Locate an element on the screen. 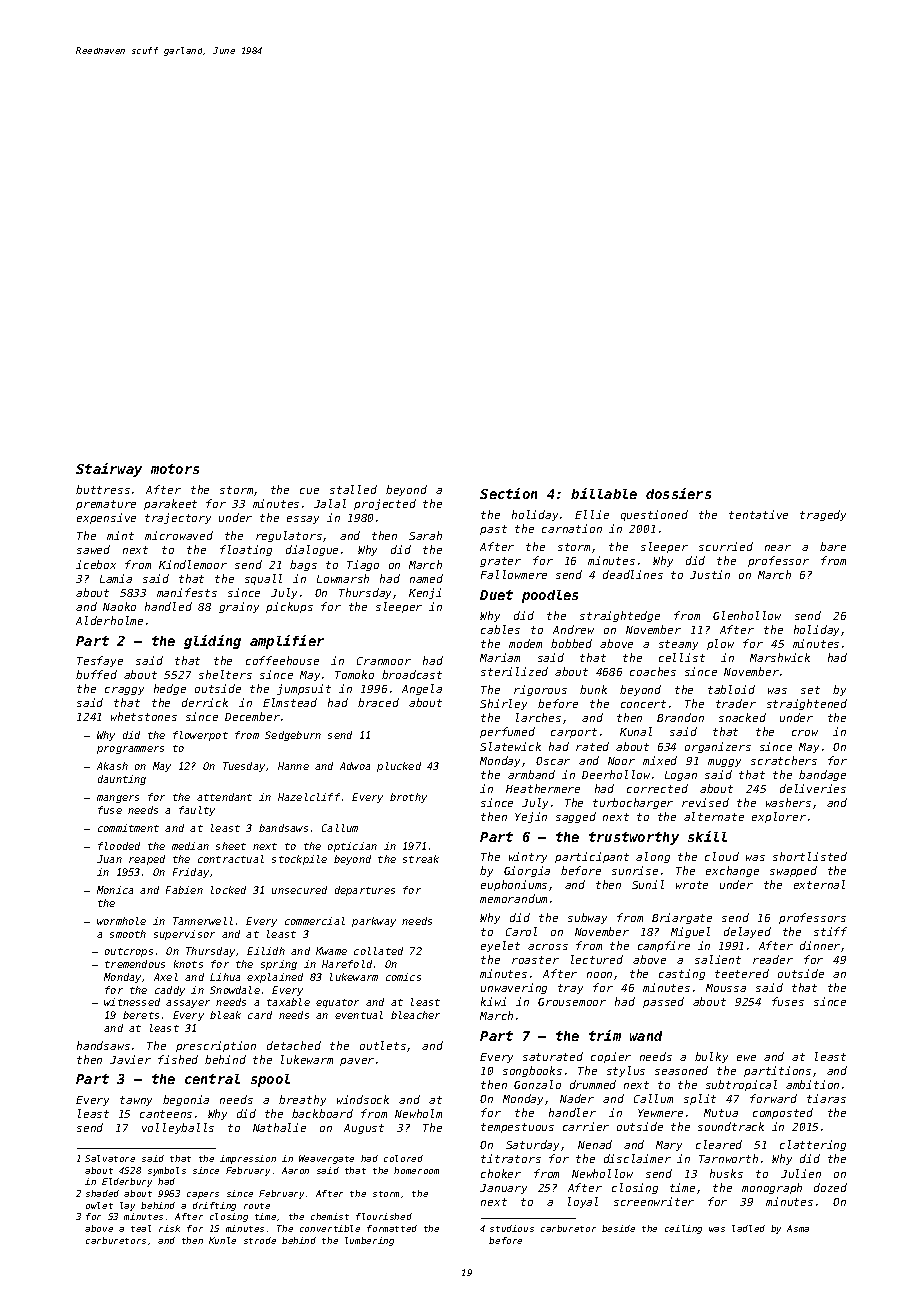 This screenshot has width=924, height=1308. Lowmarsh is located at coordinates (343, 578).
